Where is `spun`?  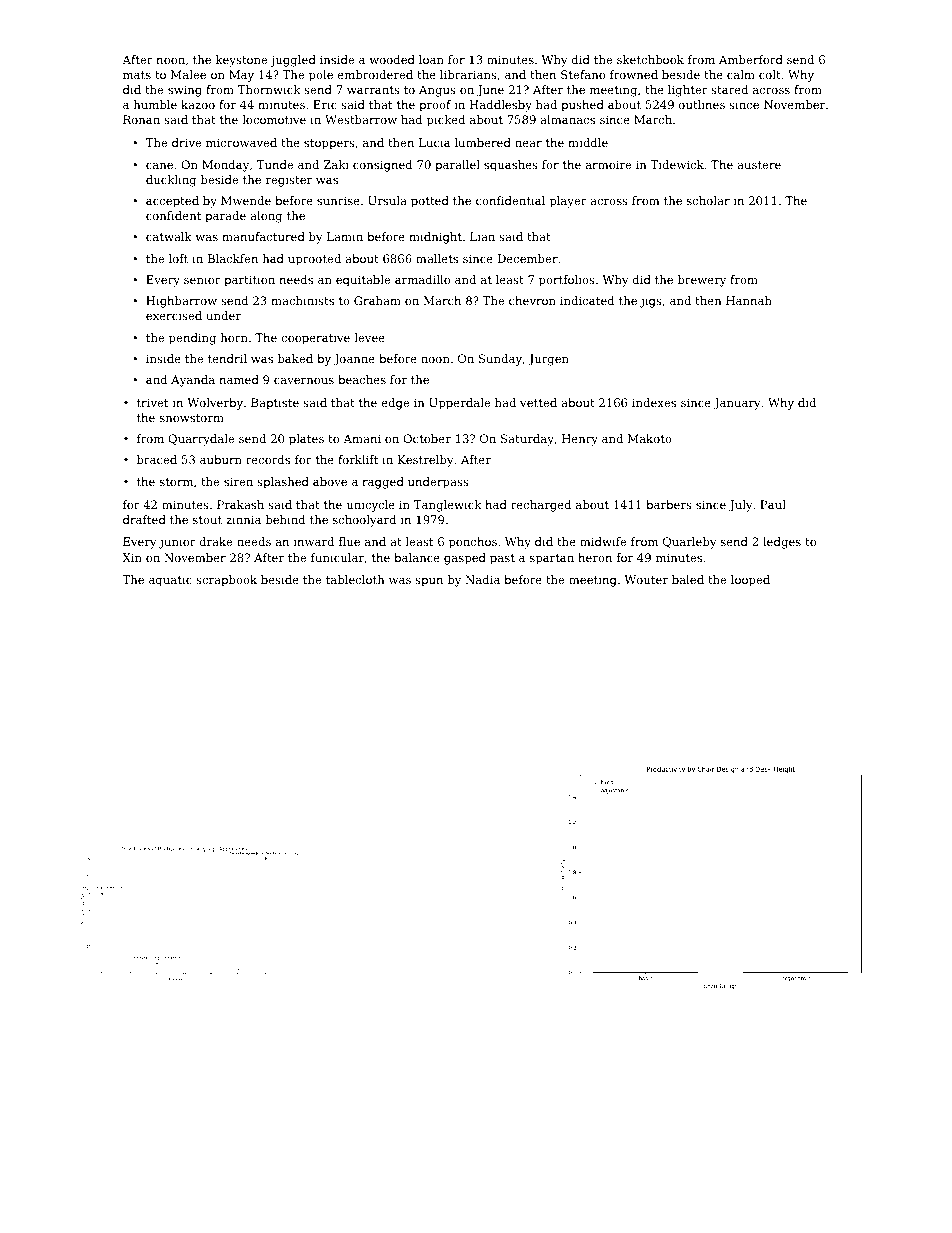
spun is located at coordinates (429, 582).
